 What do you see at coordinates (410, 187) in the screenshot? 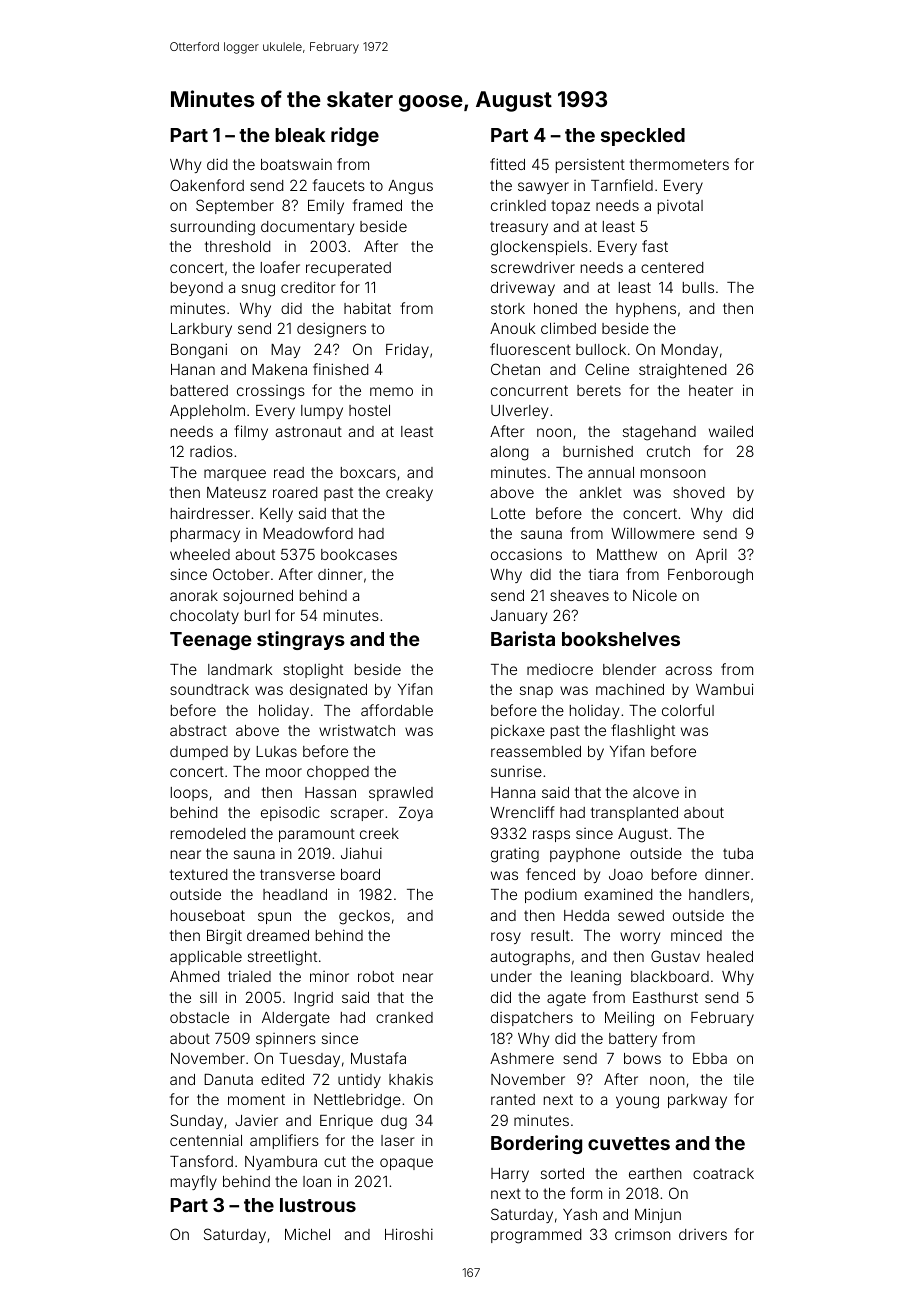
I see `Angus` at bounding box center [410, 187].
